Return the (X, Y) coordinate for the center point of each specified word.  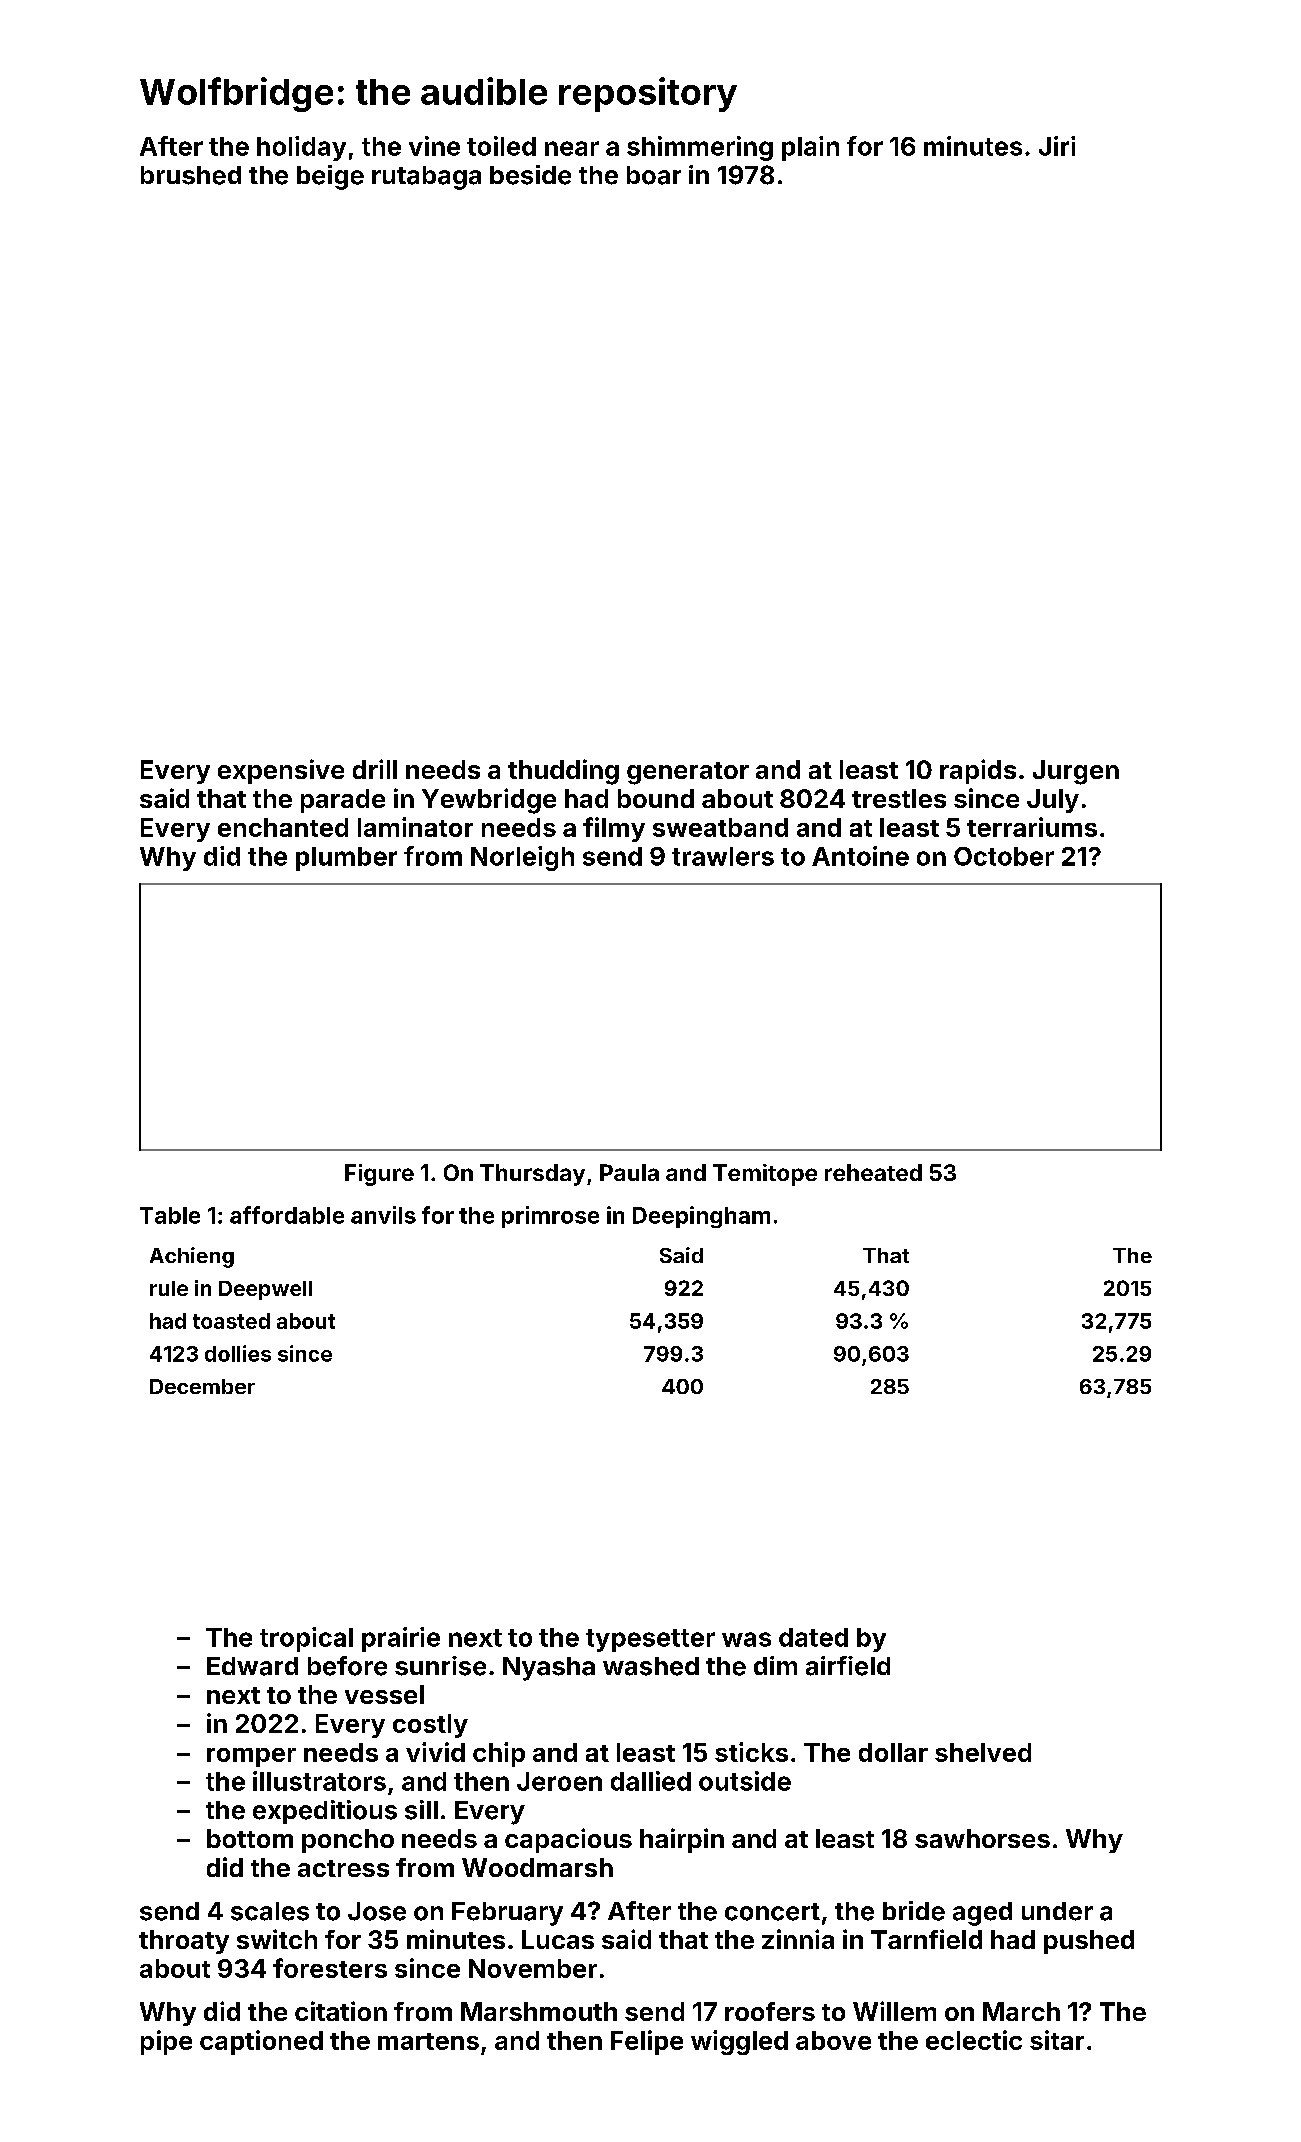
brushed (191, 175)
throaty (184, 1942)
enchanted (283, 827)
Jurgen (1076, 772)
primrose (550, 1217)
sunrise (440, 1666)
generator (688, 773)
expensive (281, 771)
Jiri (1057, 146)
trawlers (723, 856)
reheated (873, 1172)
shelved (983, 1752)
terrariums (1032, 827)
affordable (287, 1215)
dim (775, 1665)
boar (654, 175)
